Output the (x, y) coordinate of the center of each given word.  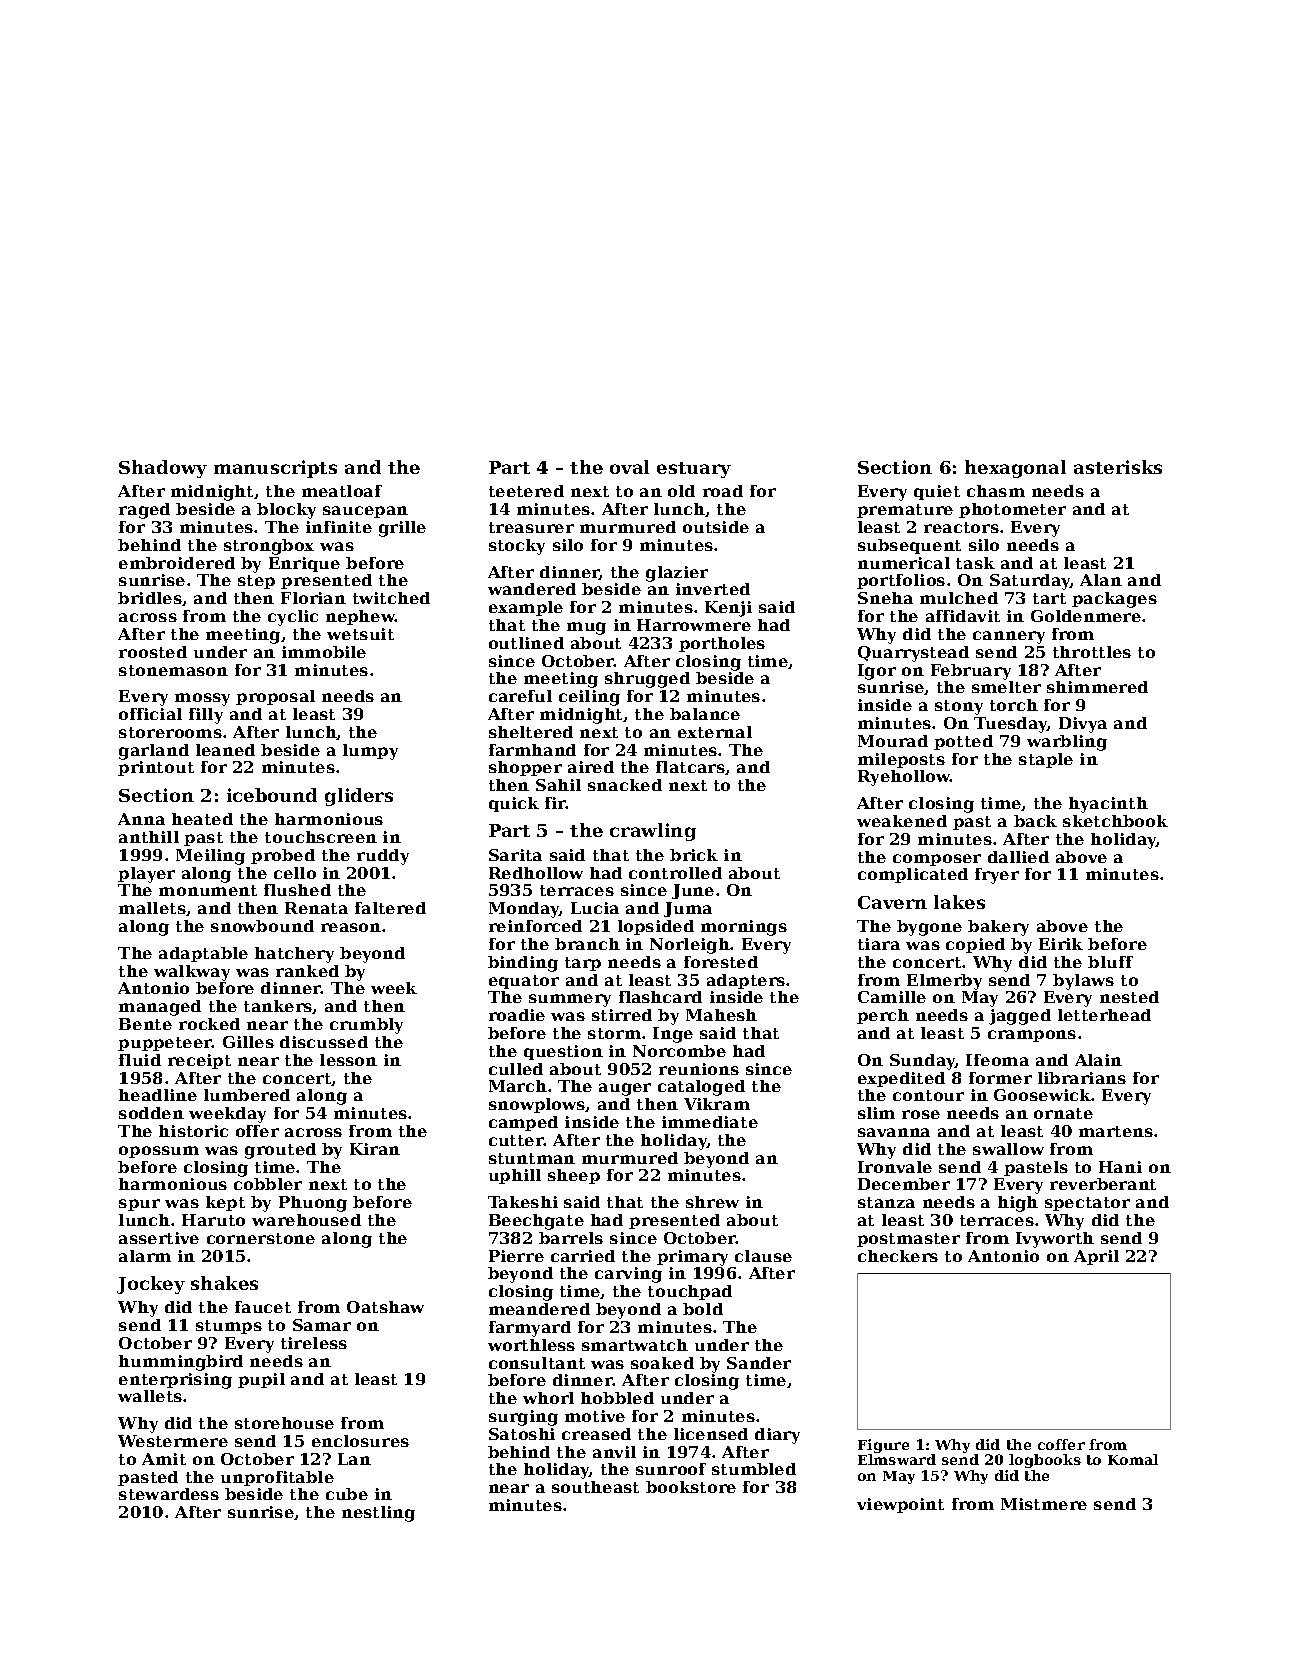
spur (139, 1205)
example (526, 608)
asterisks (1118, 467)
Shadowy (163, 469)
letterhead (1104, 1015)
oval (629, 467)
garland (154, 752)
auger (625, 1089)
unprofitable (277, 1478)
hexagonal (1015, 469)
